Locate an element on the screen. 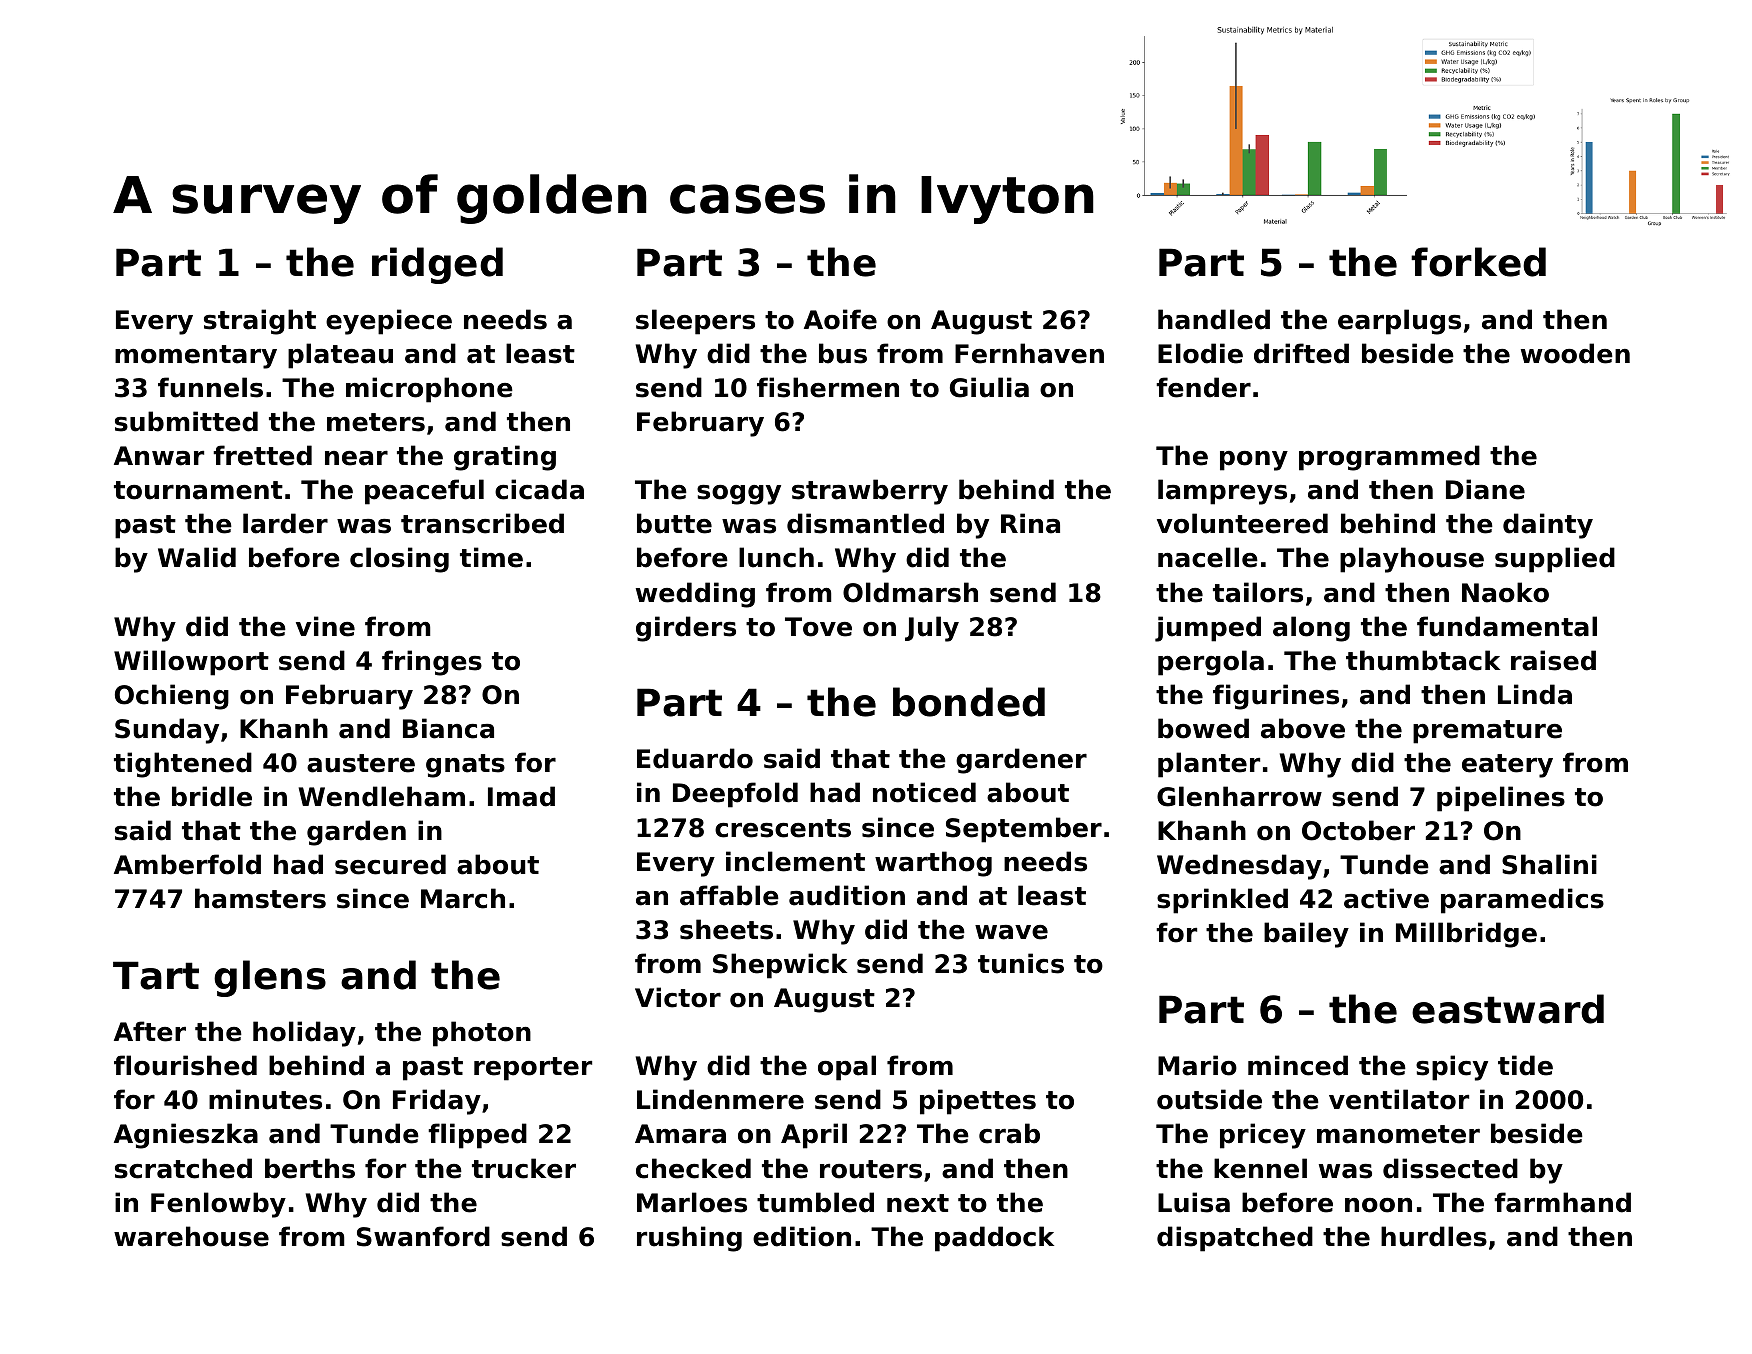  Wendleham is located at coordinates (382, 796).
